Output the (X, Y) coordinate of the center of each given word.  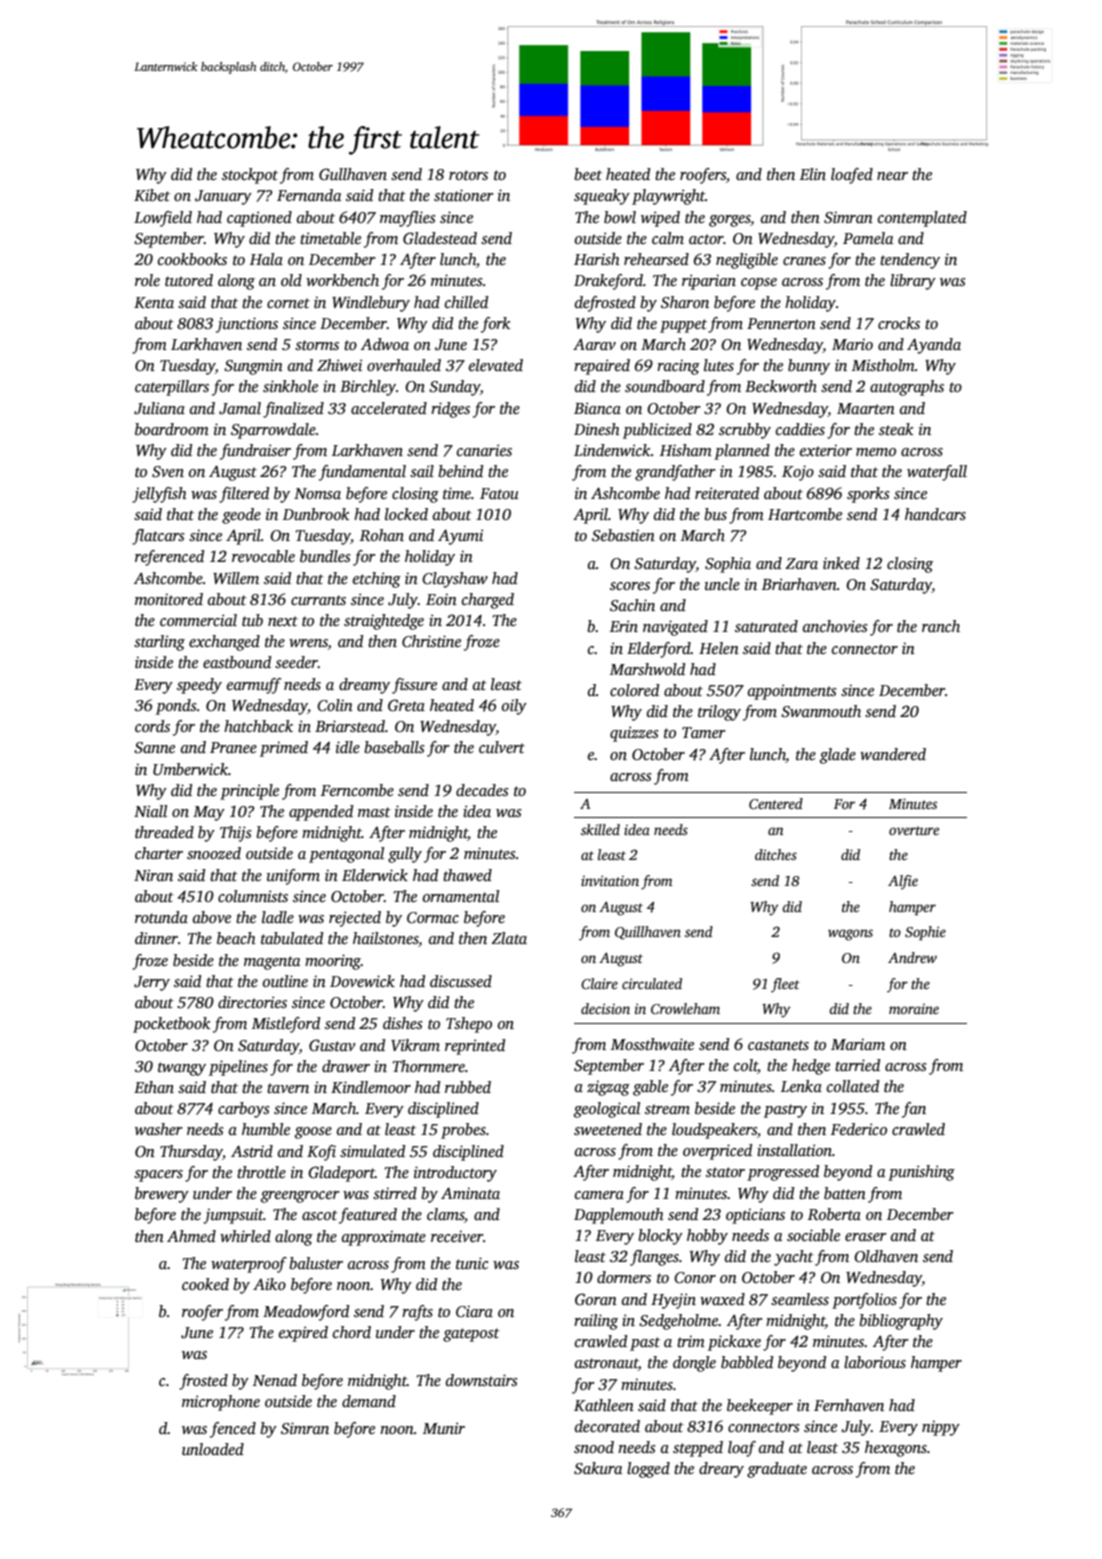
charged (488, 601)
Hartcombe (805, 514)
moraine (914, 1009)
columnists (253, 896)
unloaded (213, 1449)
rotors (468, 175)
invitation (610, 880)
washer (159, 1129)
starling (159, 643)
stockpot (250, 176)
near (892, 176)
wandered (893, 754)
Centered (776, 803)
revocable (263, 556)
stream (667, 1109)
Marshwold (647, 669)
